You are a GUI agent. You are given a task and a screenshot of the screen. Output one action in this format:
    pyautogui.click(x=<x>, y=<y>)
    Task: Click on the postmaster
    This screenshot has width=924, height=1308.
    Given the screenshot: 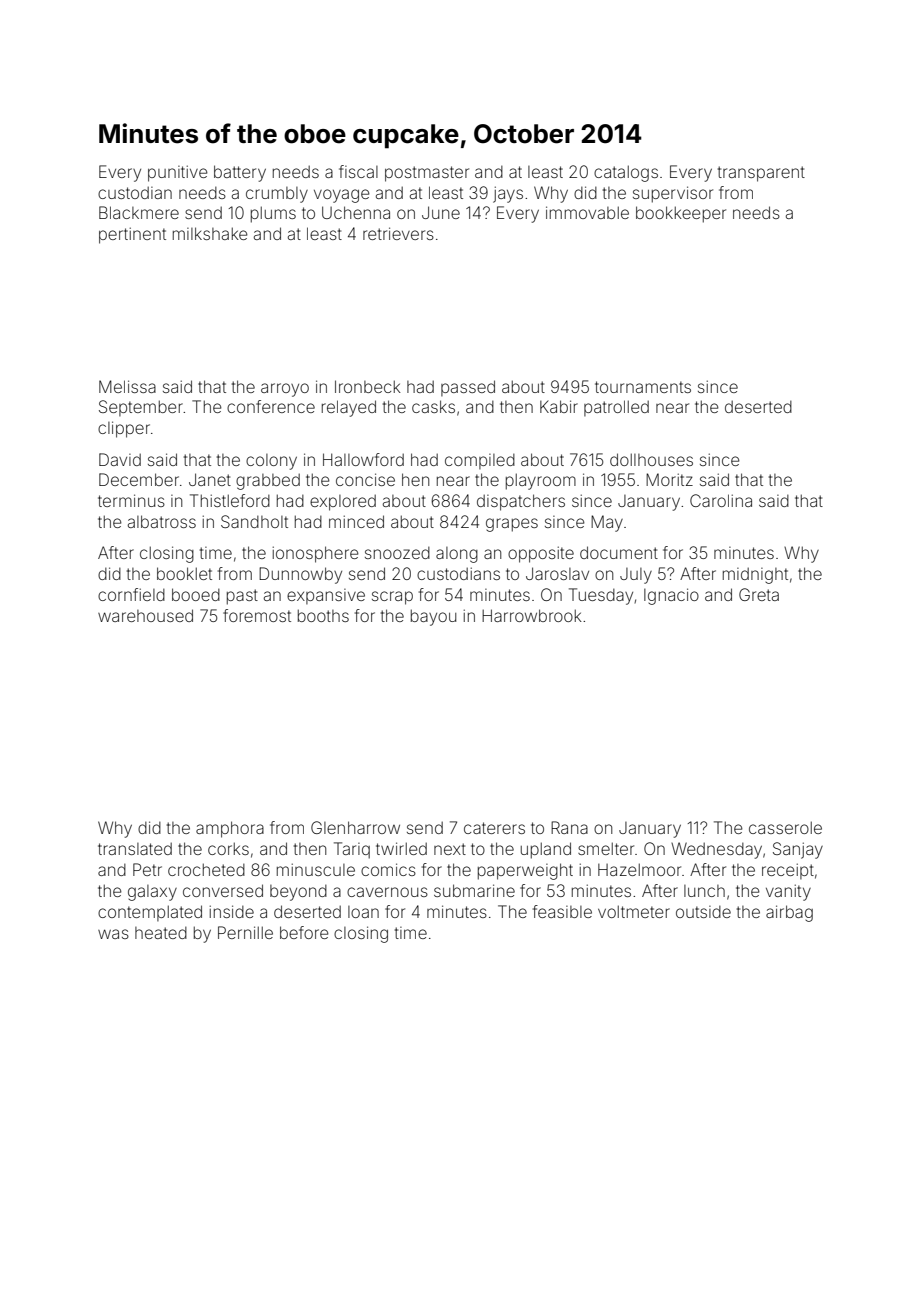 What is the action you would take?
    pyautogui.click(x=427, y=174)
